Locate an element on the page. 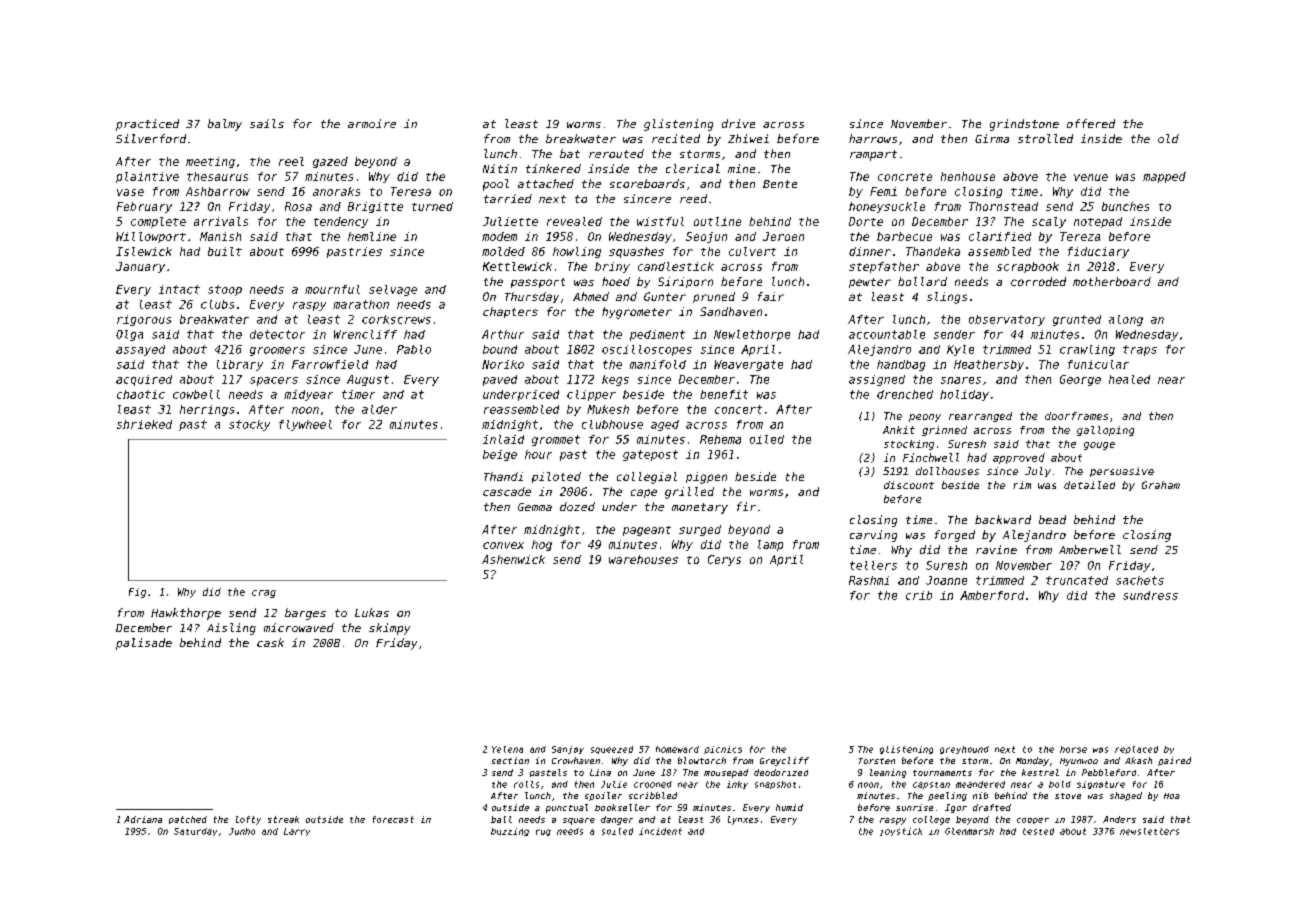  forecast is located at coordinates (393, 819).
